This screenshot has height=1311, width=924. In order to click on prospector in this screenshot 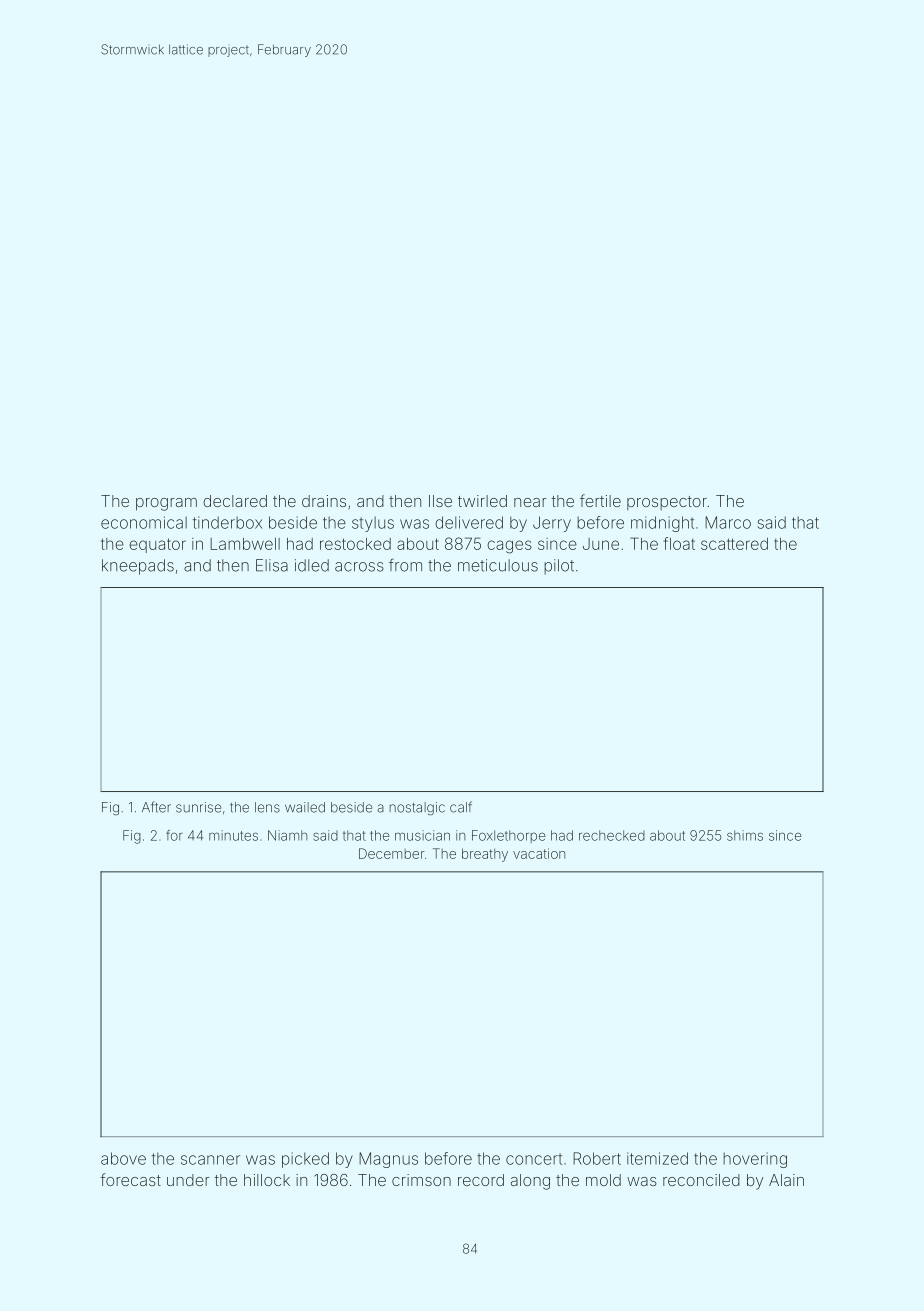, I will do `click(667, 503)`.
